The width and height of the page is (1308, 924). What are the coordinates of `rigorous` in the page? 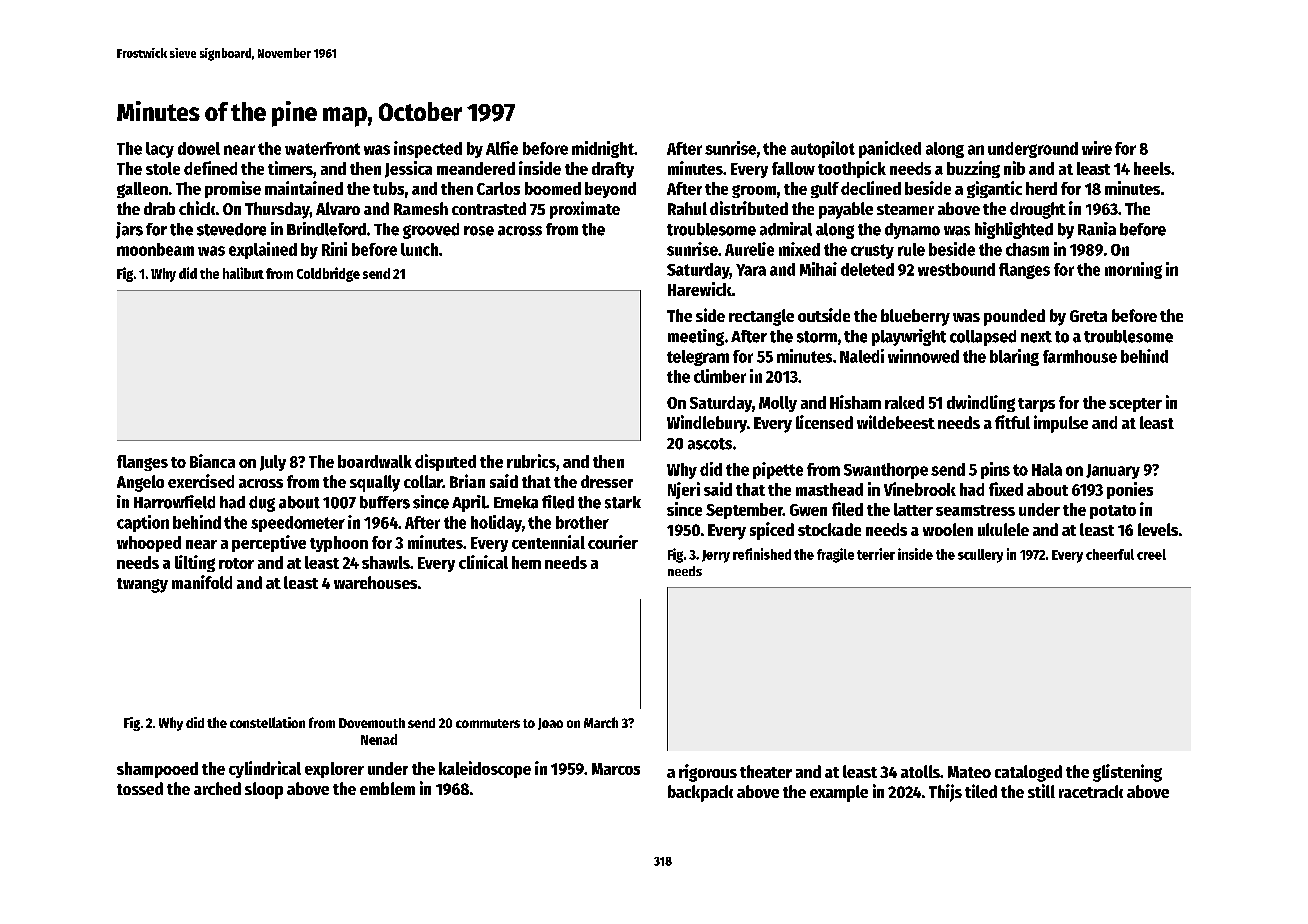 It's located at (708, 773).
